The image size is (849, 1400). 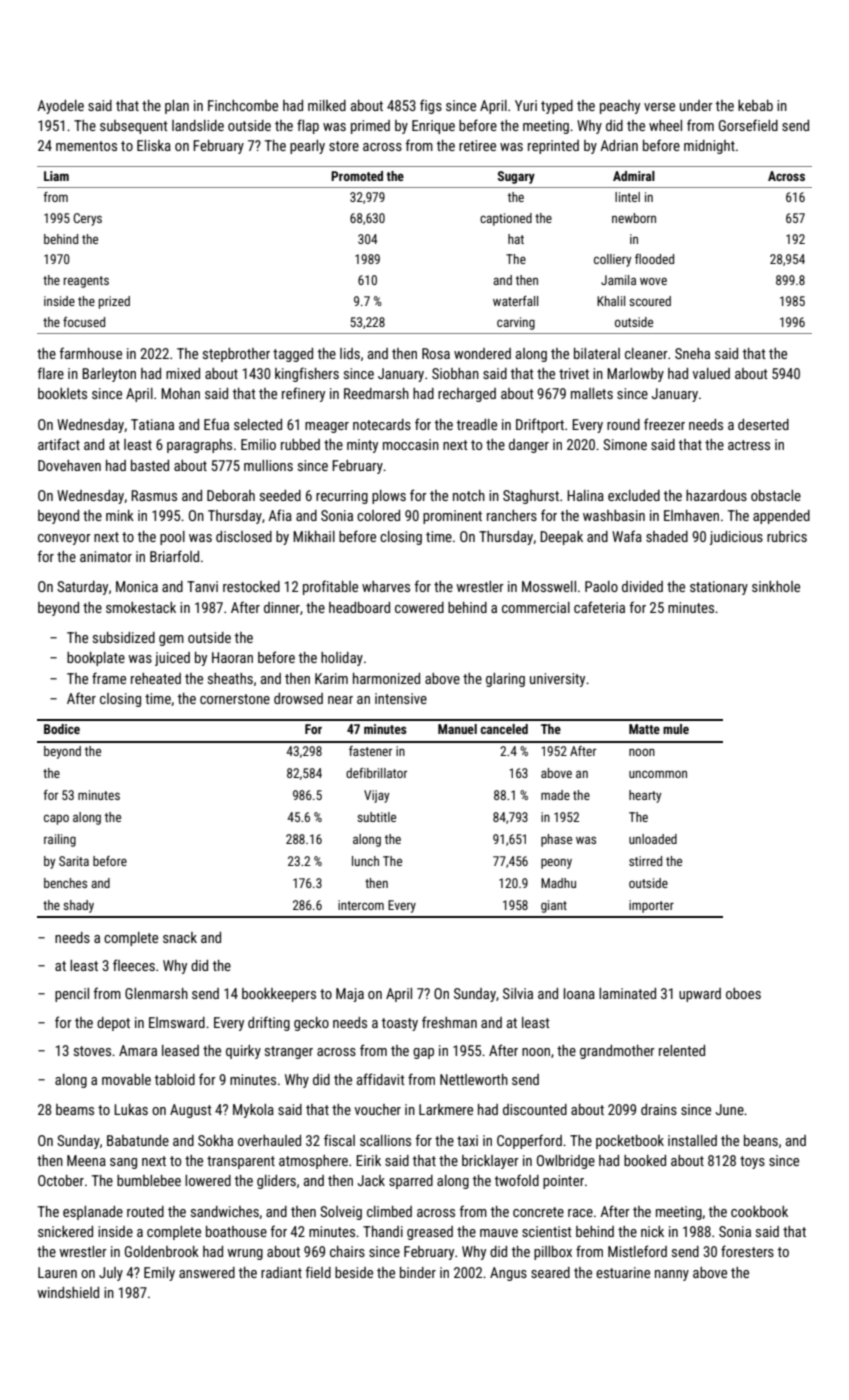 I want to click on smokestack, so click(x=141, y=607).
